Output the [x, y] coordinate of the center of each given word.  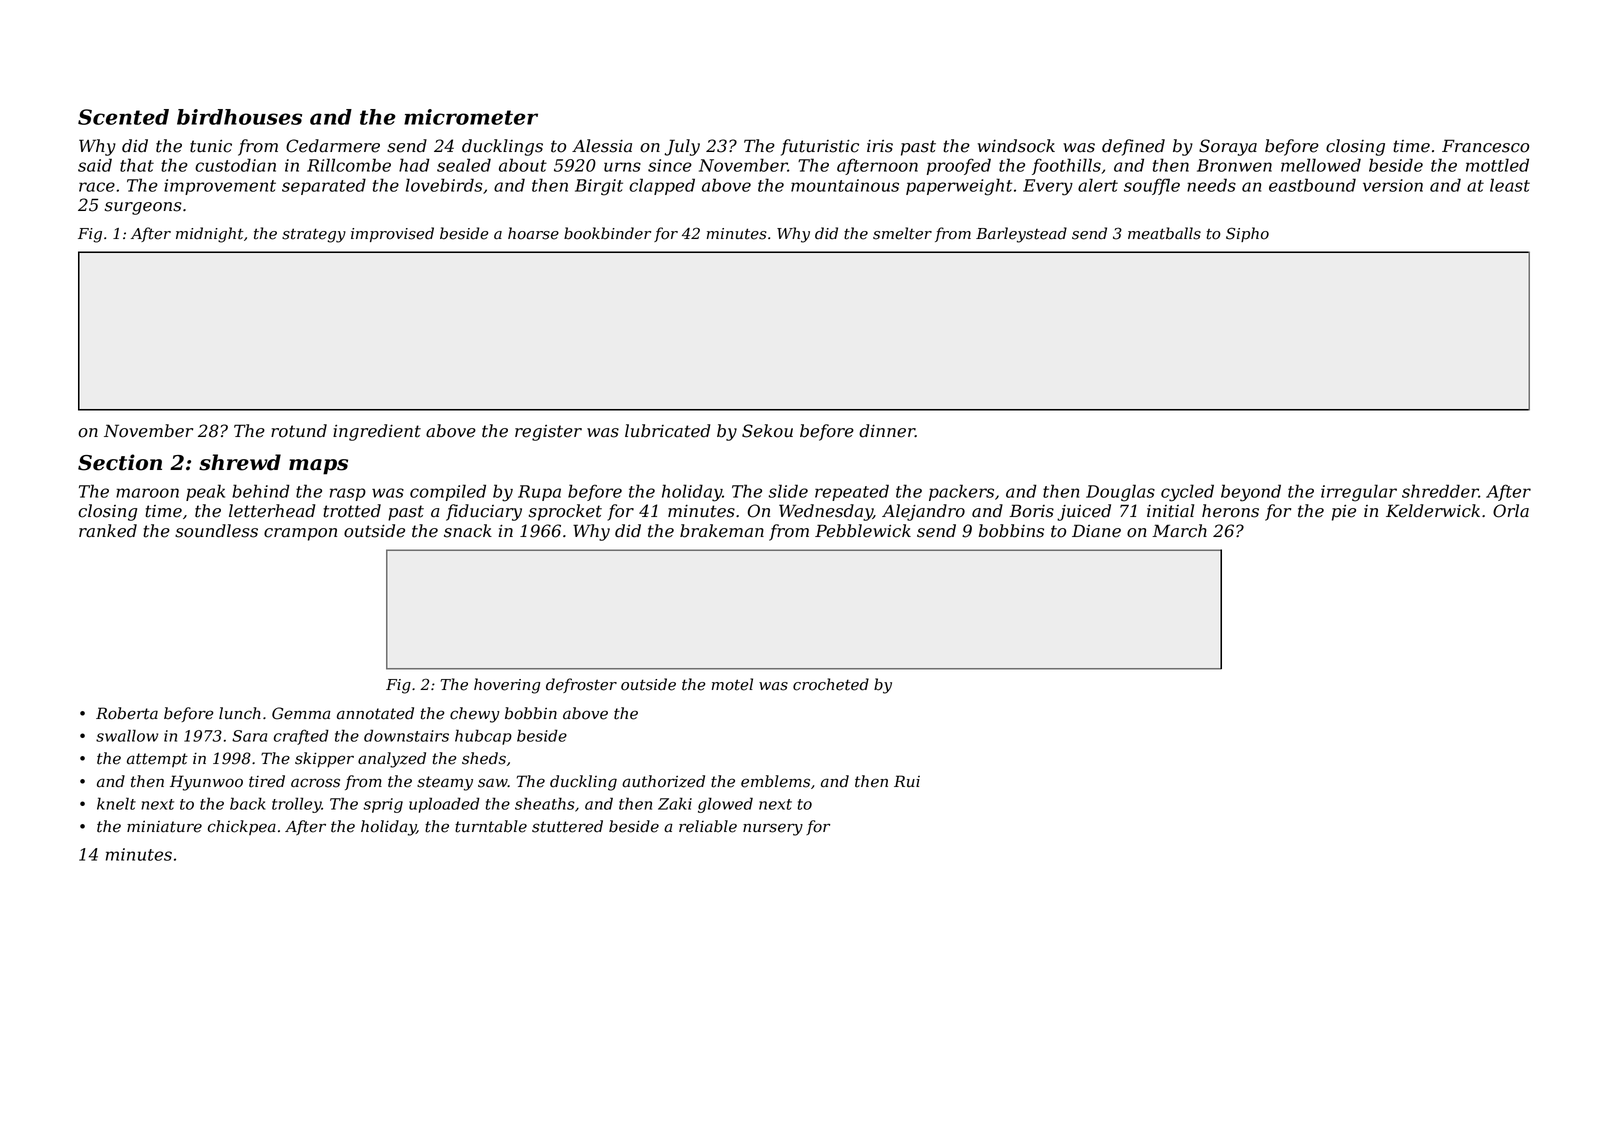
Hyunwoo [206, 783]
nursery [773, 829]
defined [1133, 147]
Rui [907, 781]
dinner [887, 431]
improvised [392, 234]
